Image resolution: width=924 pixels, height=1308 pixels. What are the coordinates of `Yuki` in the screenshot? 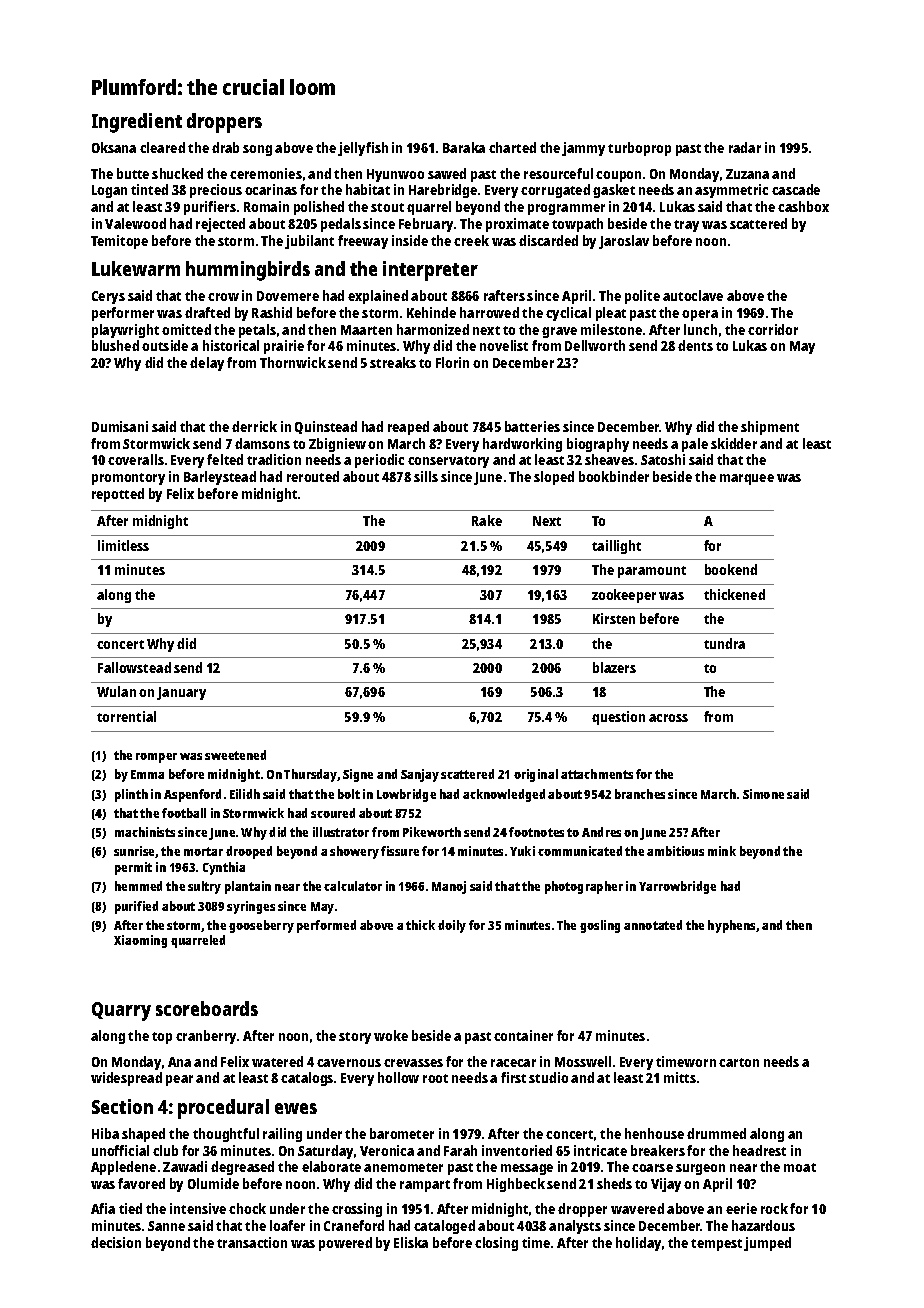 It's located at (522, 851).
